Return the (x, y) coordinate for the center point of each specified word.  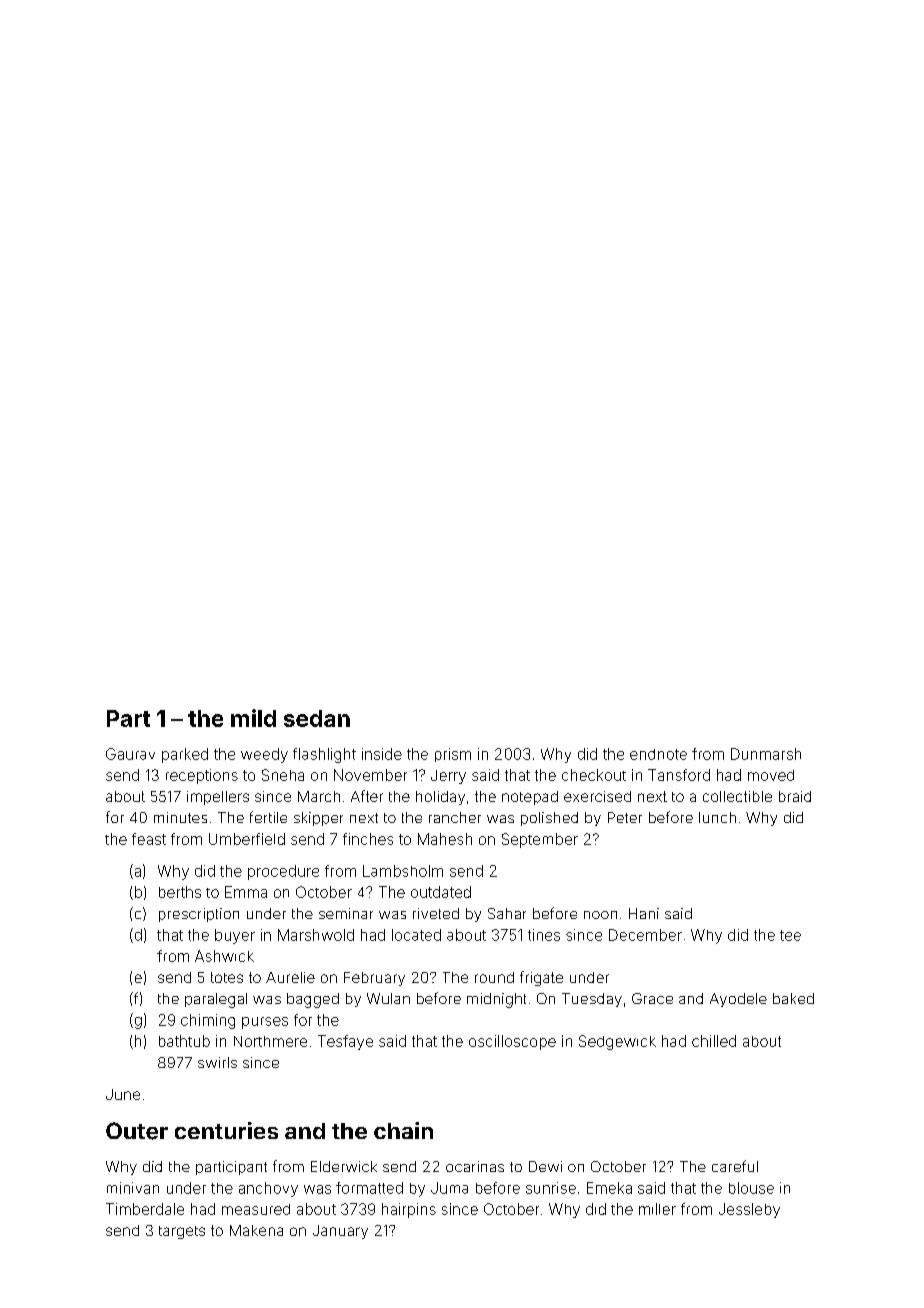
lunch (717, 817)
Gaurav (130, 754)
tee (790, 935)
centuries (226, 1130)
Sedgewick (617, 1042)
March (319, 796)
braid (795, 796)
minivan (133, 1188)
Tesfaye (345, 1042)
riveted (436, 913)
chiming (208, 1021)
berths (180, 892)
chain (403, 1130)
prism (453, 755)
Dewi (545, 1166)
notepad (530, 798)
